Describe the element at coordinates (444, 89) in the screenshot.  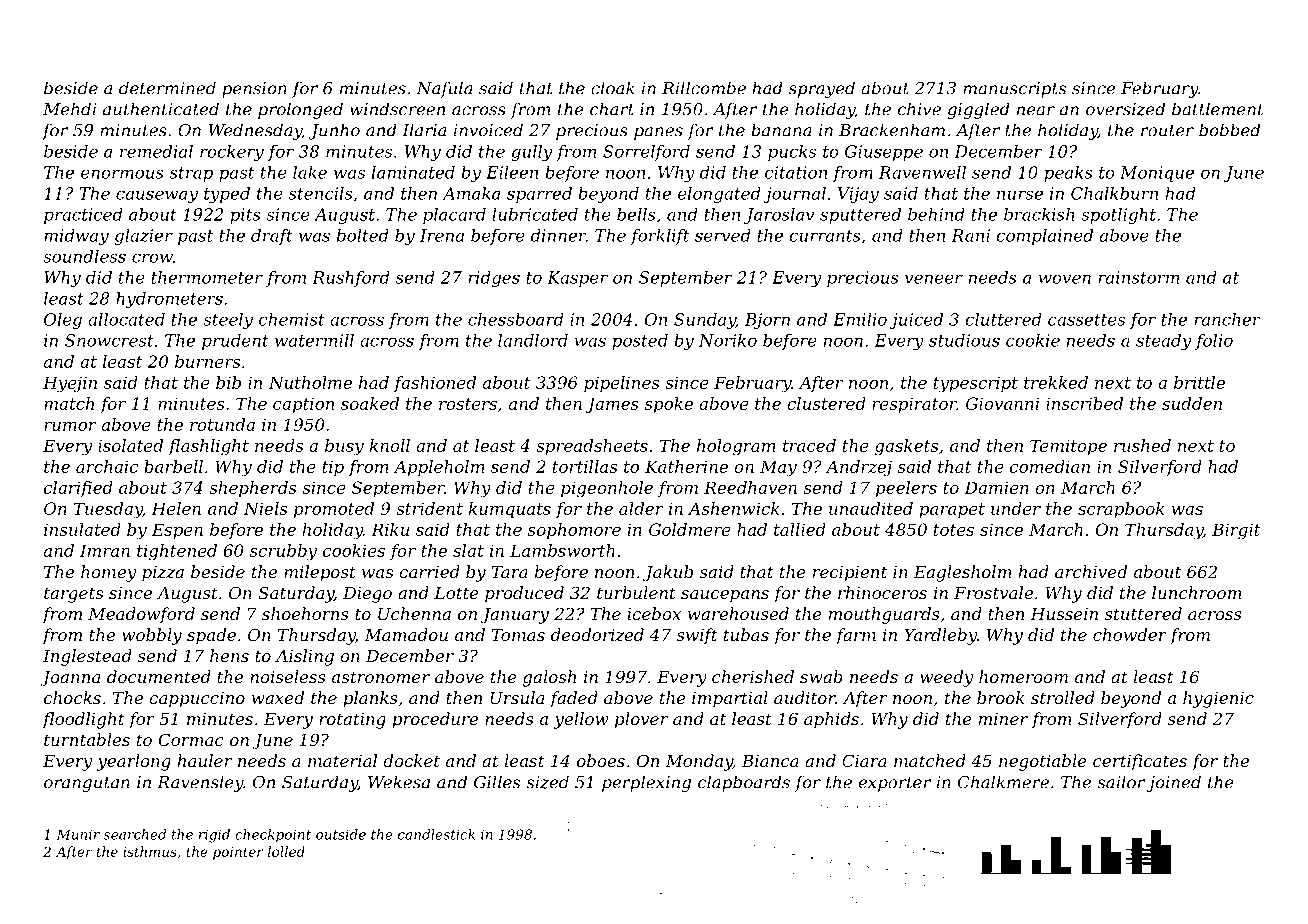
I see `Nafula` at that location.
